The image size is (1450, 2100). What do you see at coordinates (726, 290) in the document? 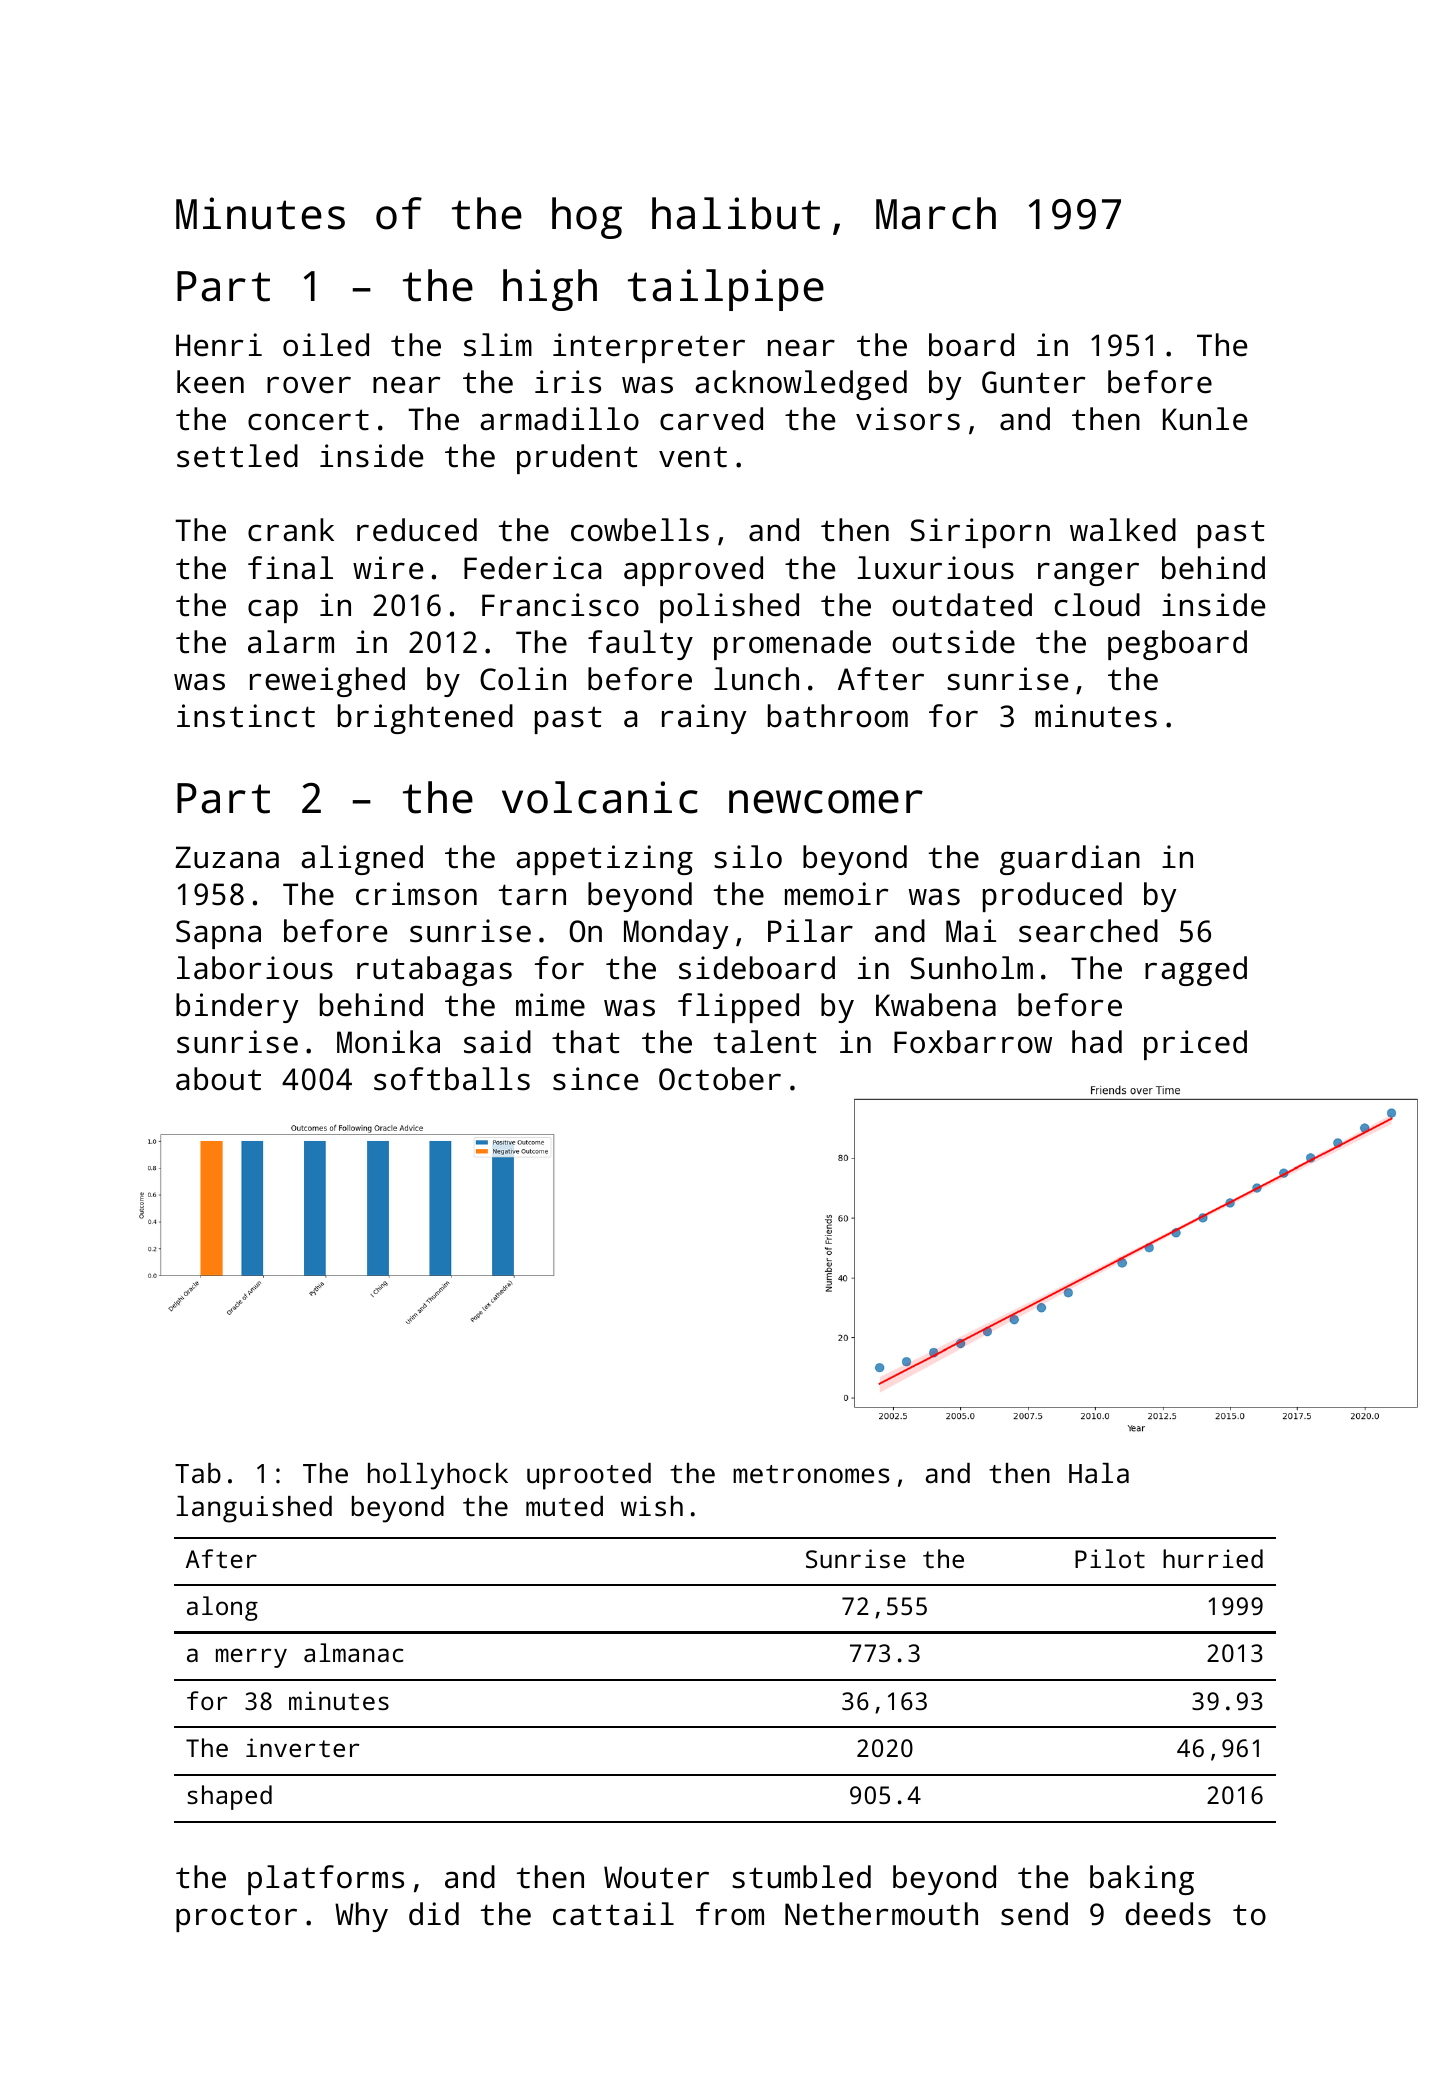
I see `tailpipe` at bounding box center [726, 290].
